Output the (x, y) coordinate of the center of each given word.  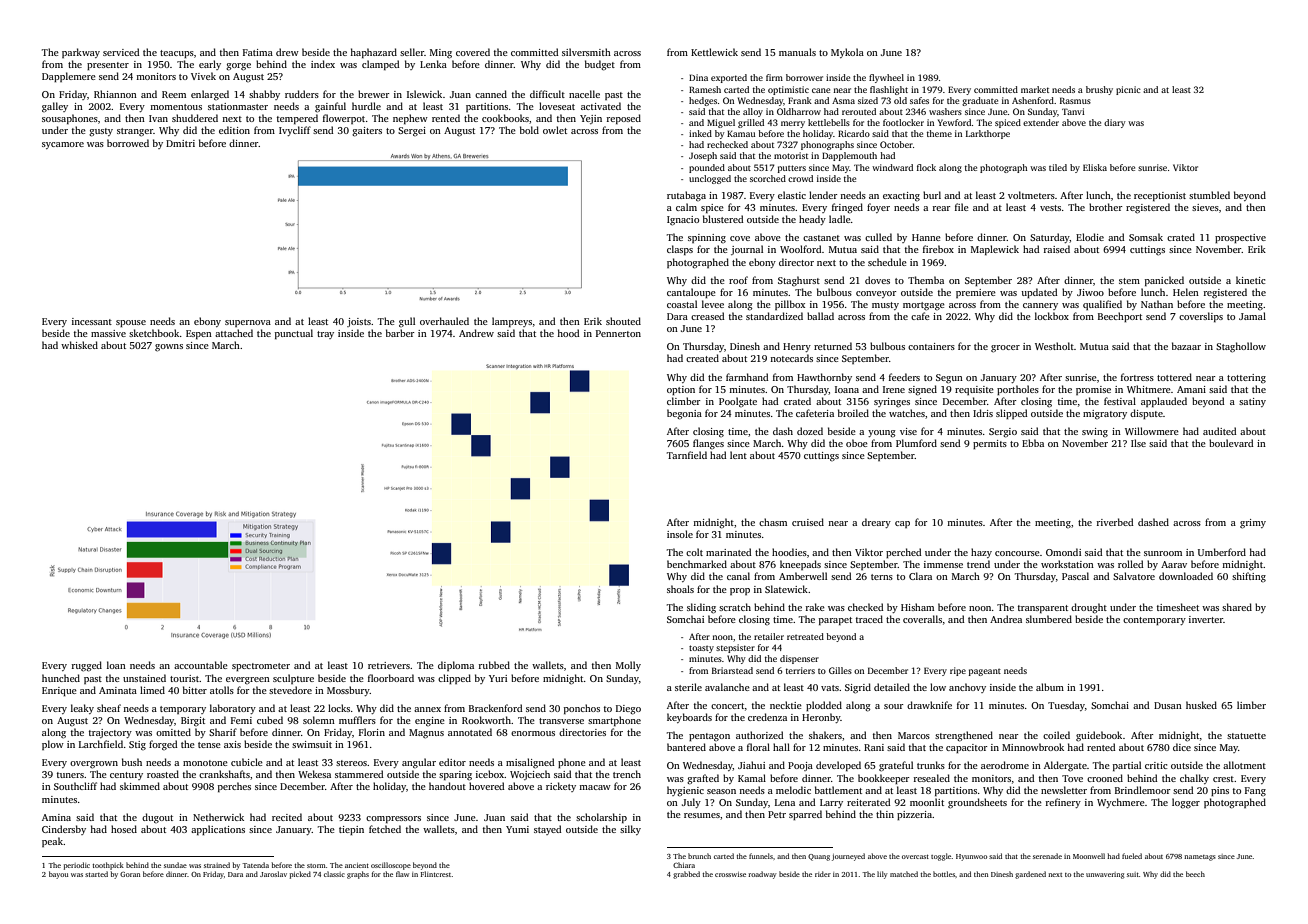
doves (877, 280)
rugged (87, 666)
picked (300, 875)
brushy (1099, 90)
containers (931, 346)
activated (601, 106)
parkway (81, 53)
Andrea (1006, 619)
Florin (372, 732)
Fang (1255, 791)
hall (781, 747)
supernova (248, 323)
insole (680, 534)
